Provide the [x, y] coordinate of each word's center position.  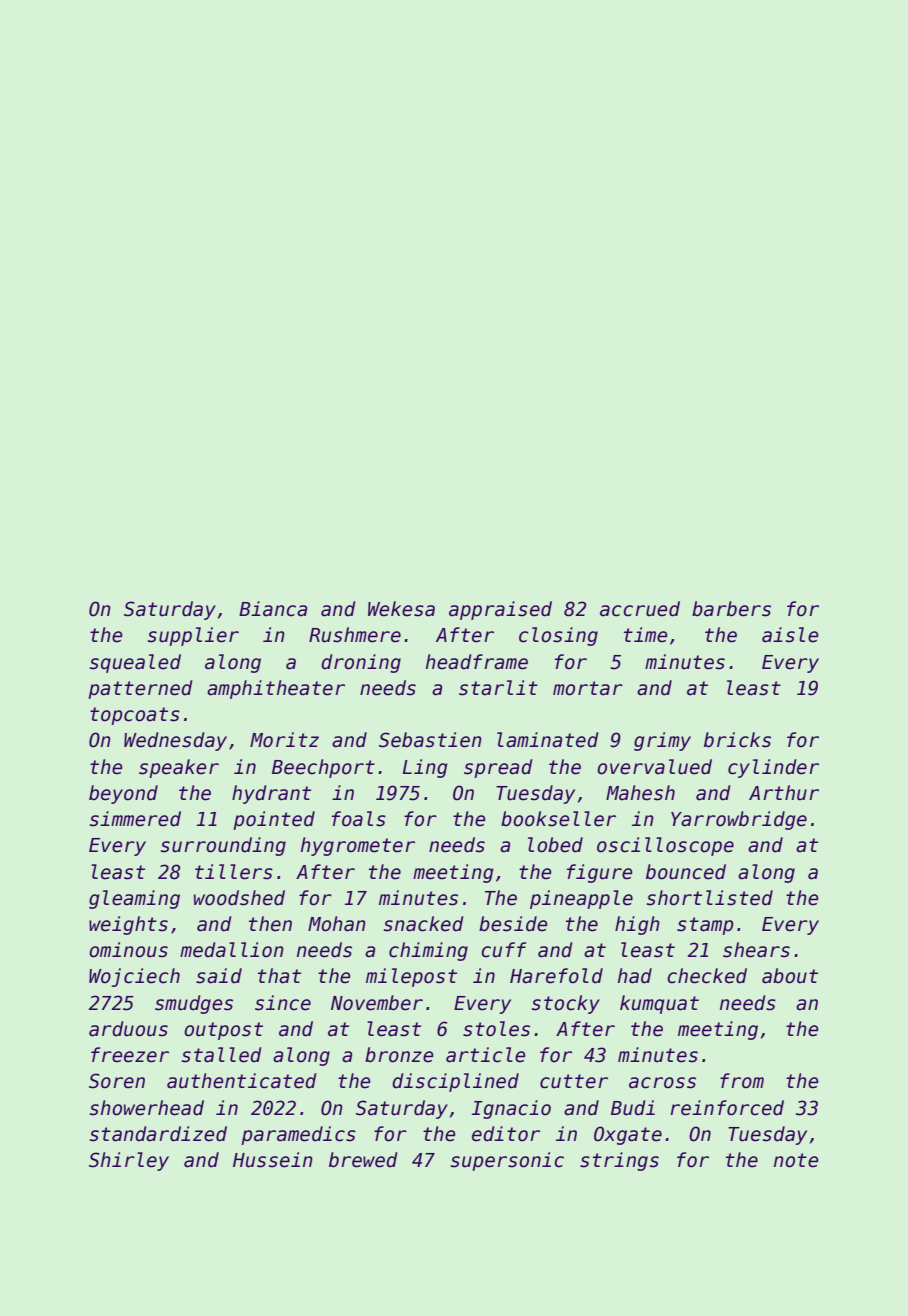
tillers [234, 872]
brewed [363, 1160]
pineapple [581, 899]
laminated [547, 740]
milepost [411, 977]
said [219, 976]
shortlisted [710, 898]
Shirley [129, 1161]
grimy [662, 741]
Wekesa [401, 609]
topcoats [135, 716]
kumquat [659, 1004]
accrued [640, 609]
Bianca [273, 609]
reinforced [727, 1108]
